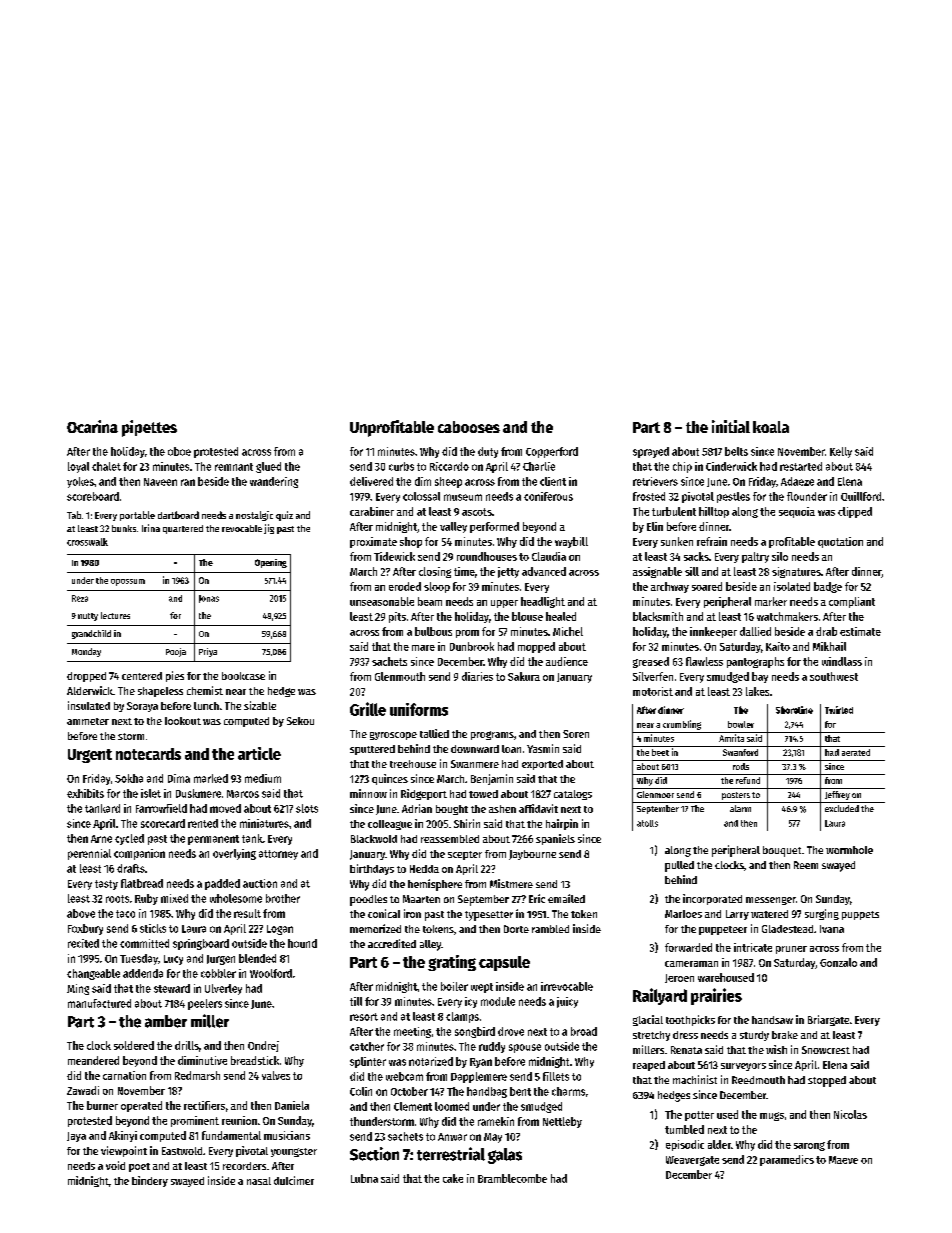  What do you see at coordinates (88, 721) in the page?
I see `ammeter` at bounding box center [88, 721].
